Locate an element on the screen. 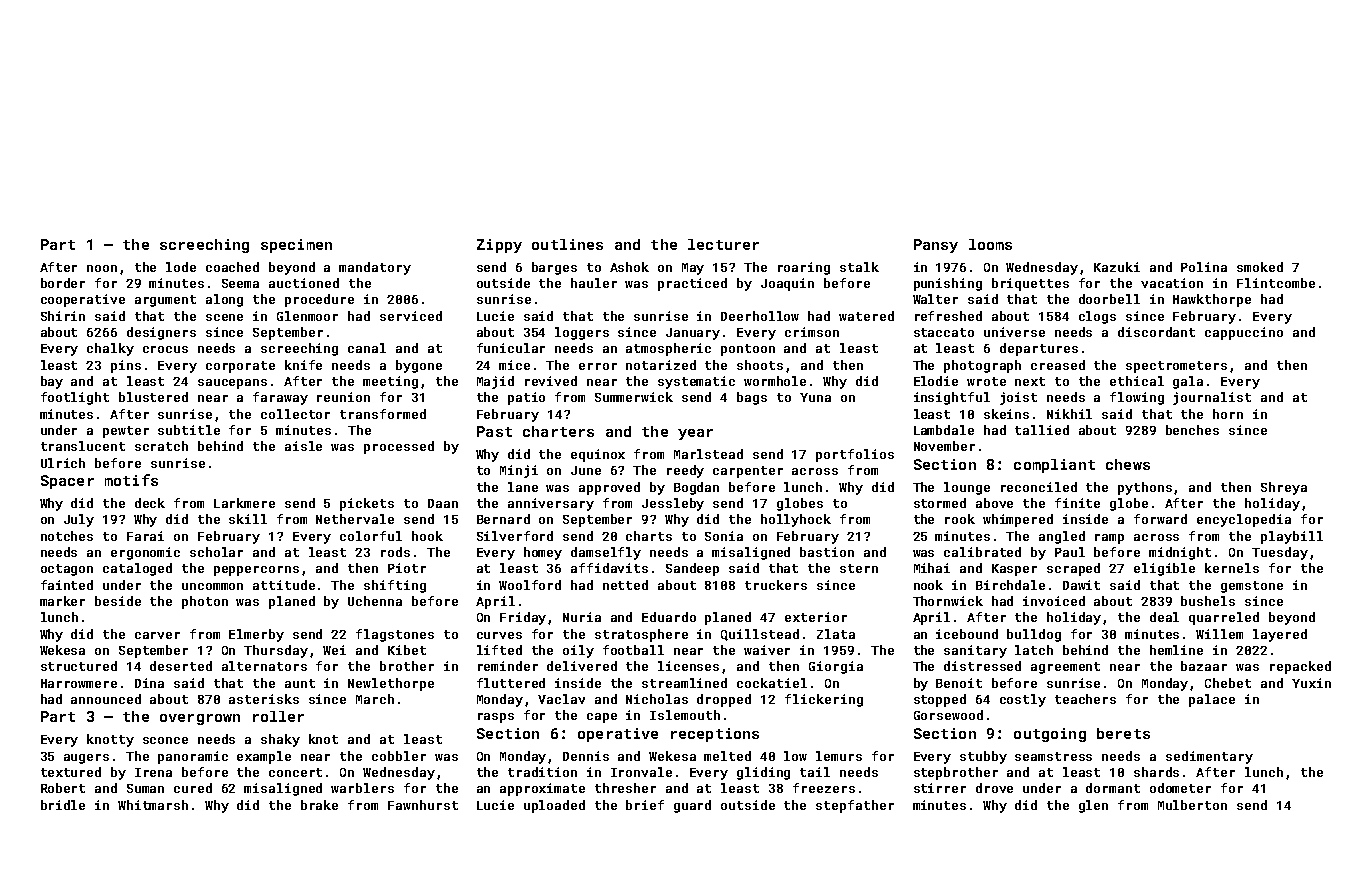 The width and height of the screenshot is (1372, 887). lecturer is located at coordinates (723, 244).
